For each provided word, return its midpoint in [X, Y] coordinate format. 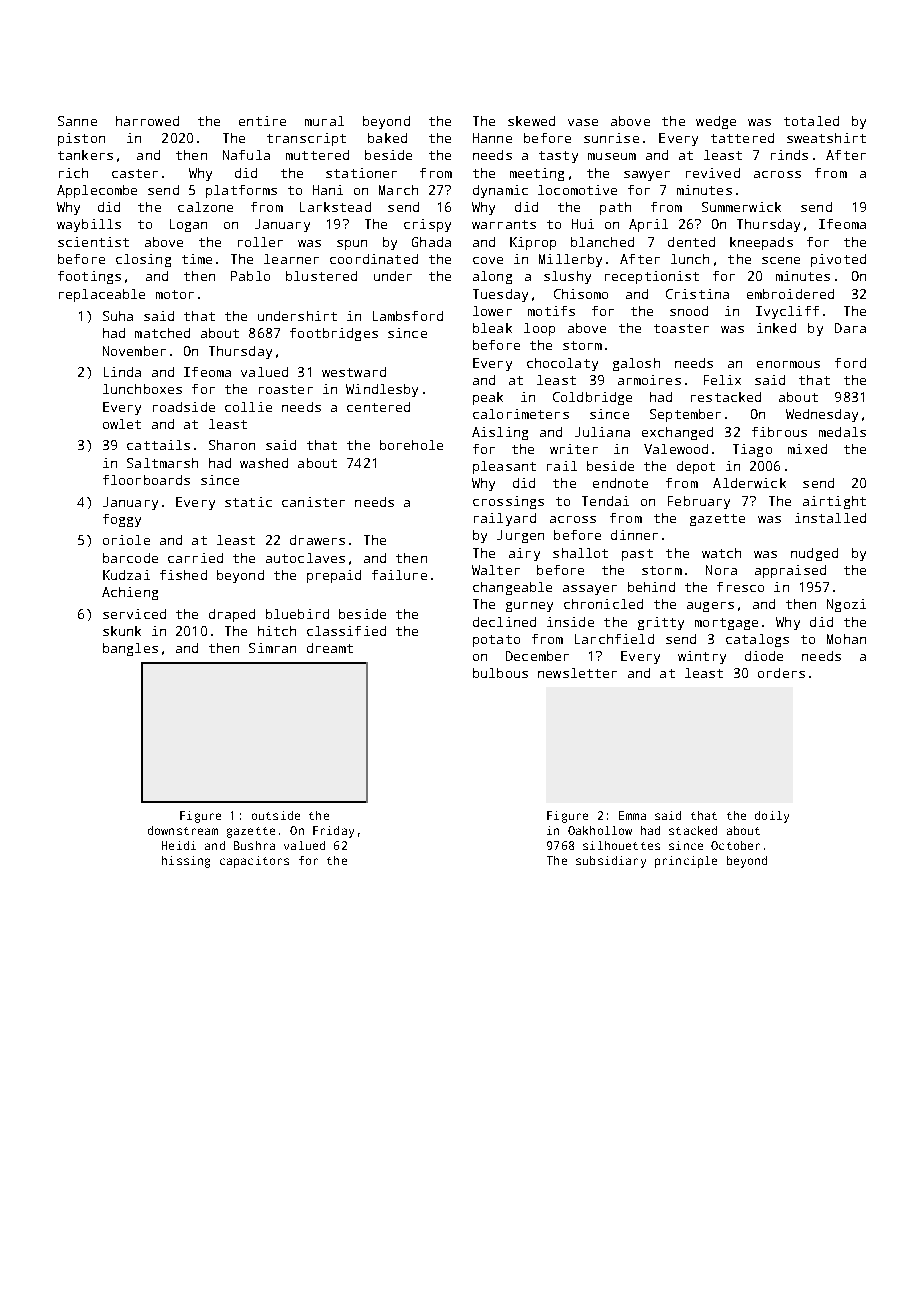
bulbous [500, 673]
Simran [272, 648]
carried [195, 558]
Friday [333, 832]
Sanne [77, 121]
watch [721, 553]
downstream [183, 830]
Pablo [250, 276]
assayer [590, 590]
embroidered [790, 294]
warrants [504, 224]
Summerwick [741, 207]
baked [387, 138]
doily [772, 817]
